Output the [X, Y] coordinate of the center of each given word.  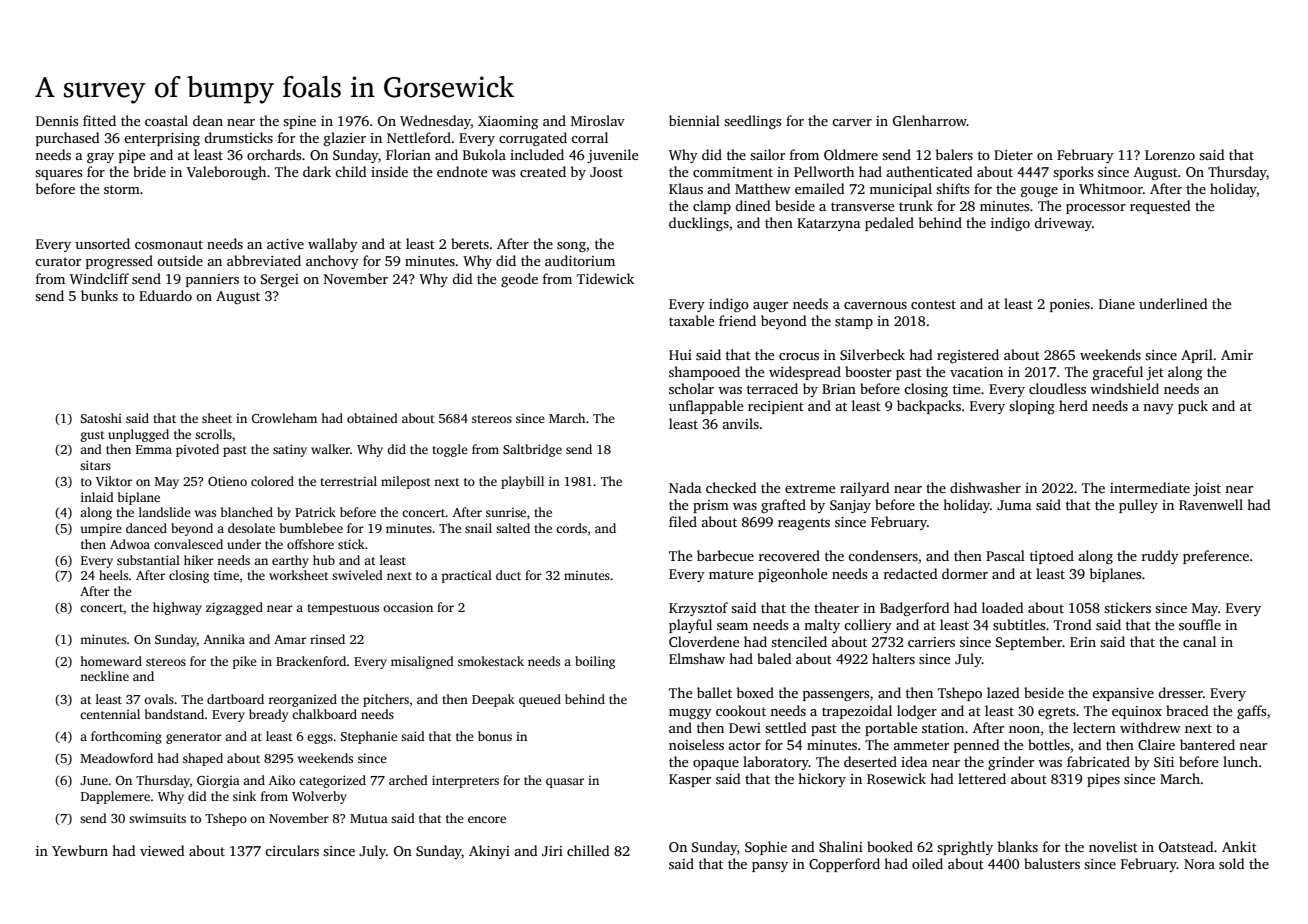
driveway [1063, 224]
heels [113, 575]
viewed [162, 850]
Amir [1237, 355]
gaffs [1251, 712]
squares [58, 175]
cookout [741, 710]
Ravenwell [1211, 504]
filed [683, 521]
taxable [691, 320]
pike [245, 662]
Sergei [280, 280]
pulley [1138, 506]
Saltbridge [532, 450]
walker [330, 449]
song [571, 247]
